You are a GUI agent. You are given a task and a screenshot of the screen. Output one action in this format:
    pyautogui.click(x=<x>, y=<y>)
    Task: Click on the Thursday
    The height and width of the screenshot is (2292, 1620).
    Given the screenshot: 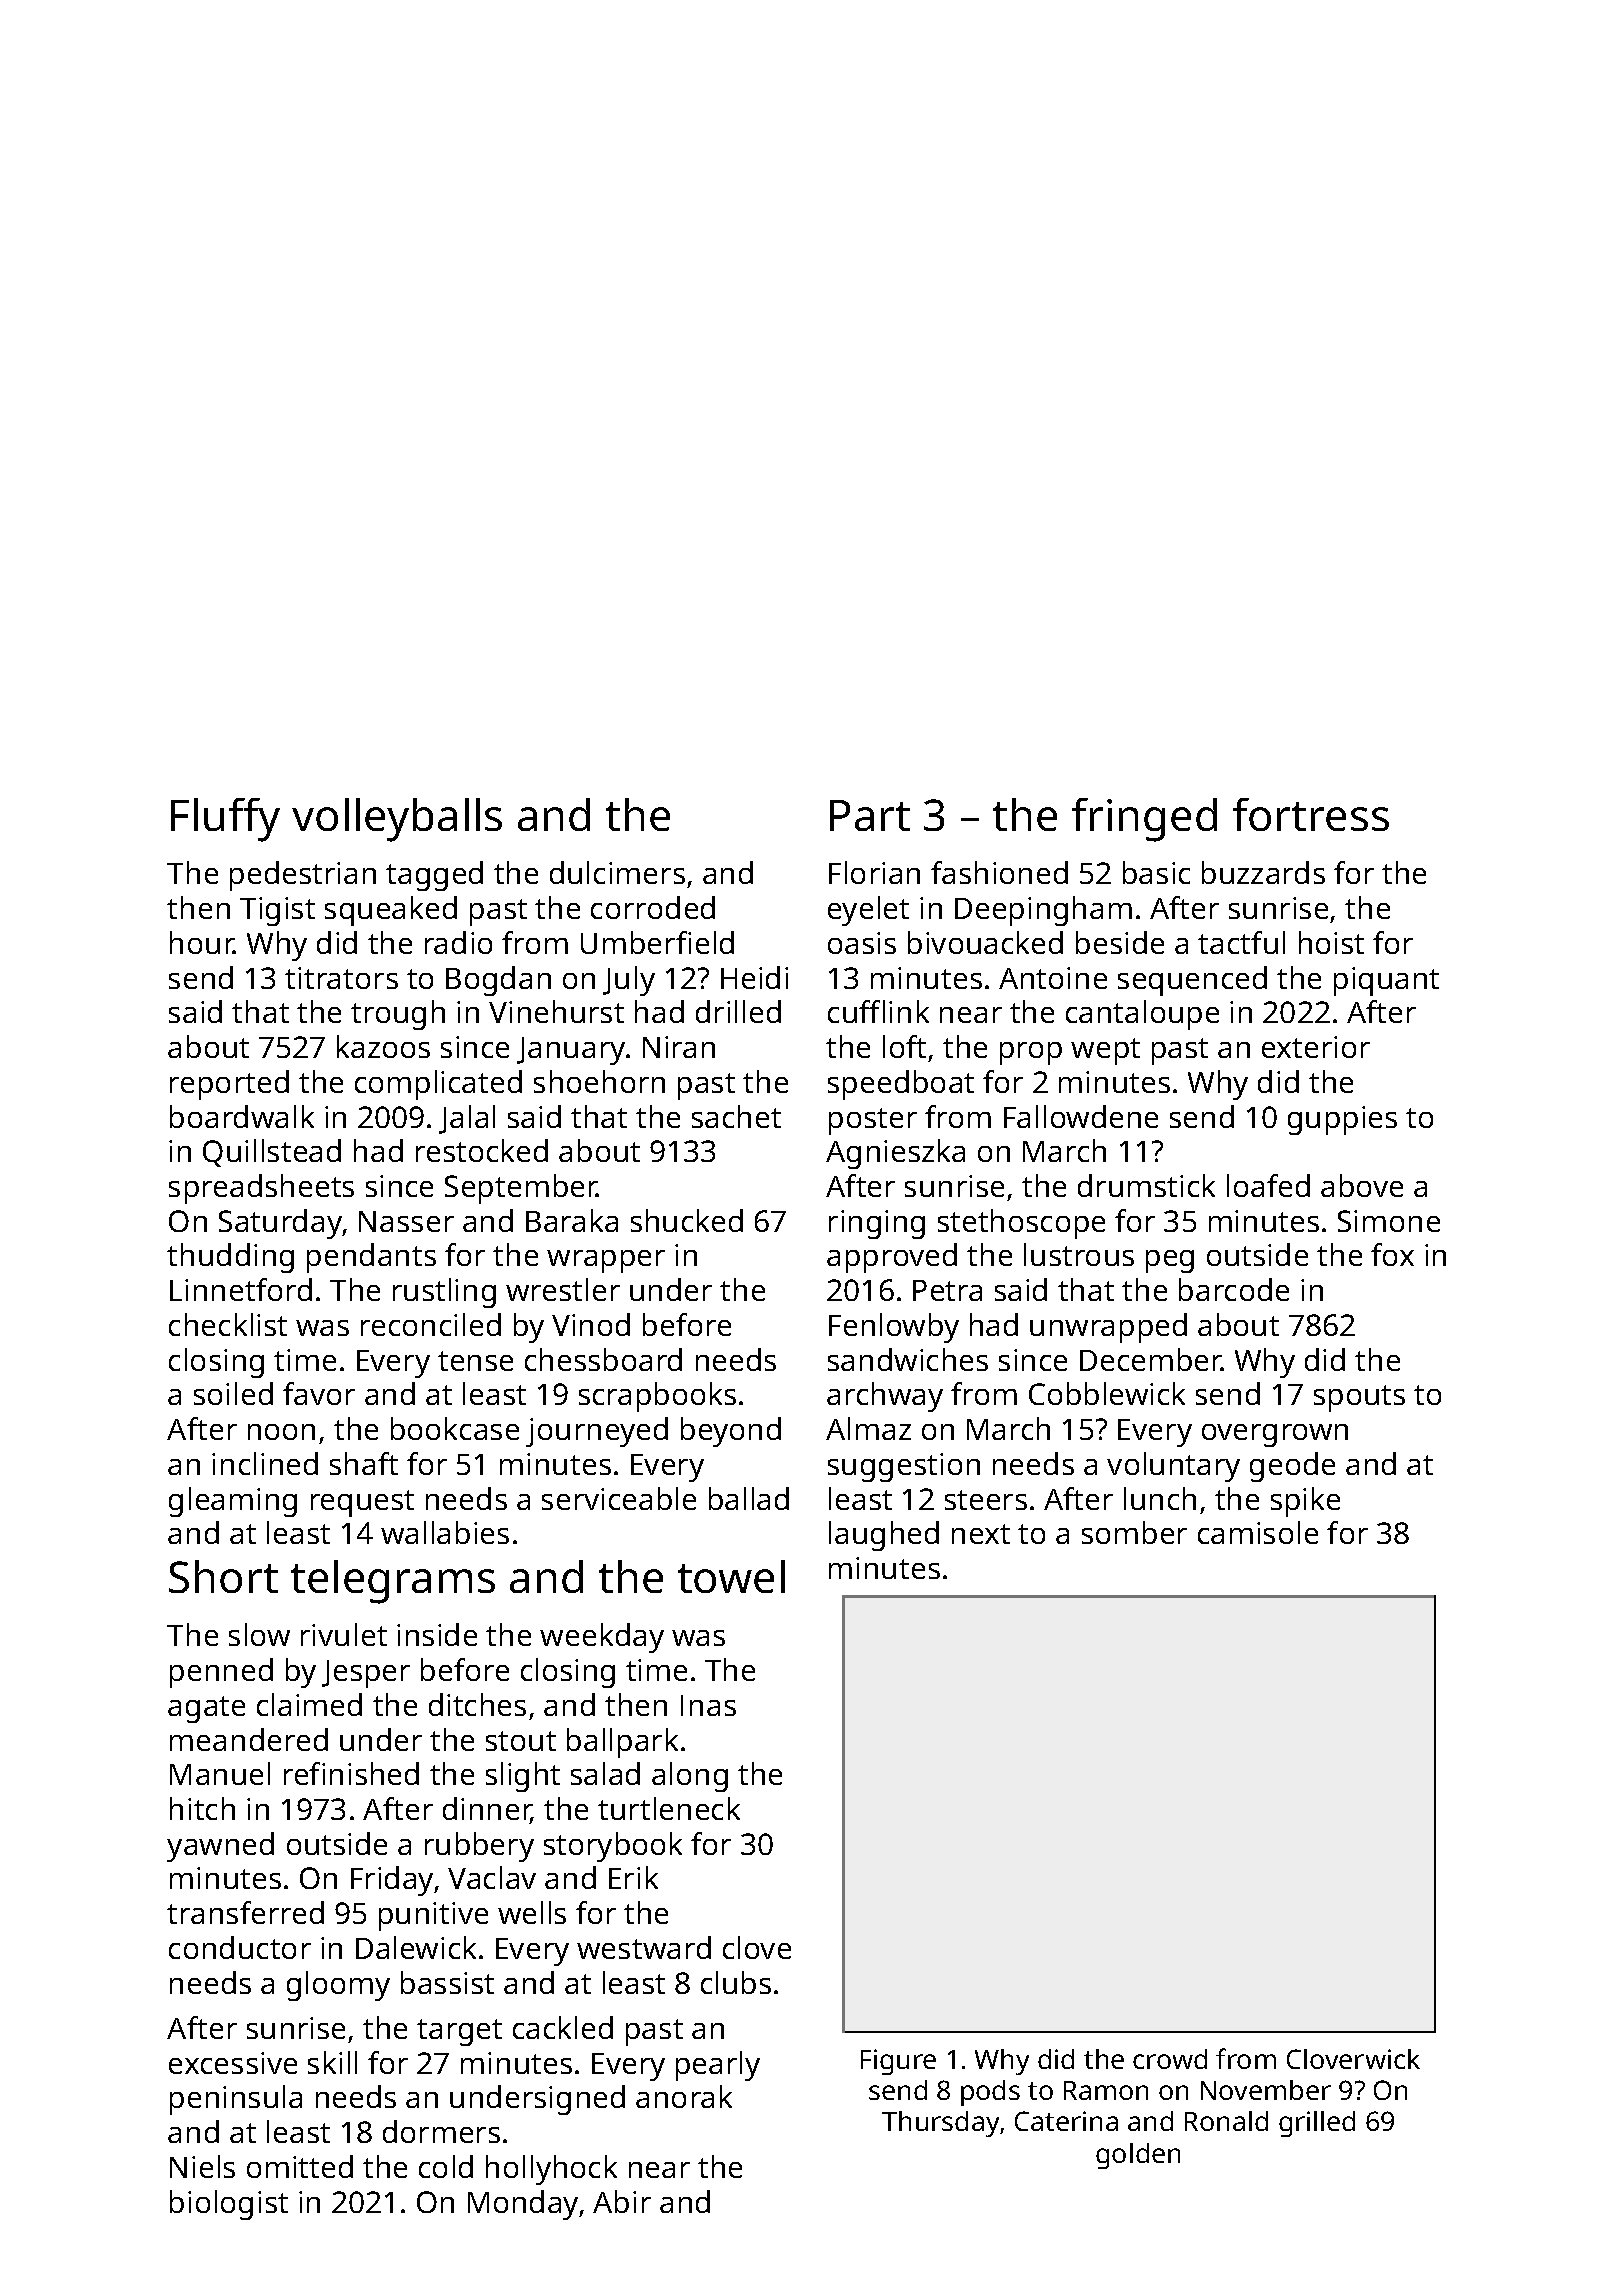 What is the action you would take?
    pyautogui.click(x=940, y=2124)
